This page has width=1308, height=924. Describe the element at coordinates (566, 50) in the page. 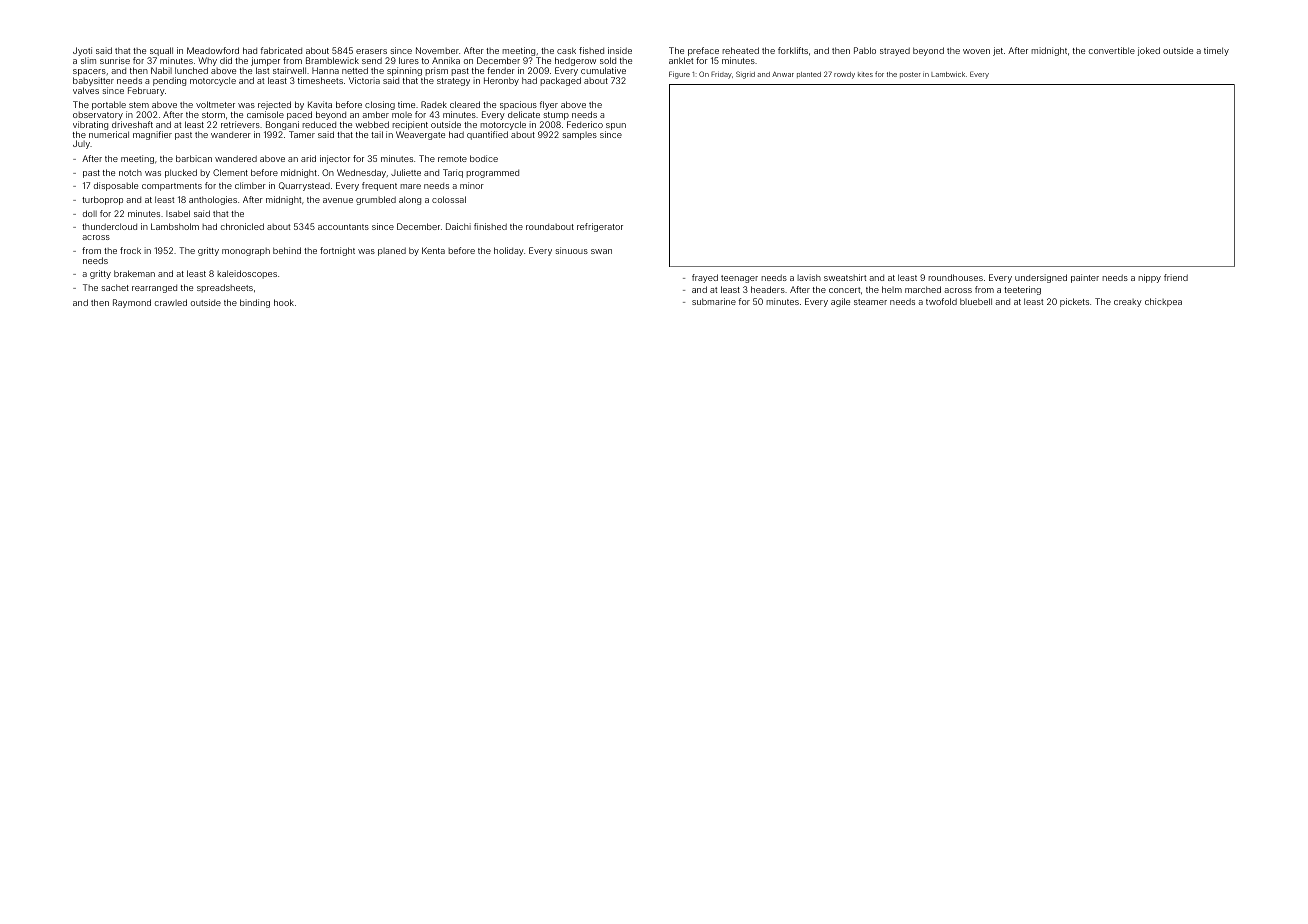

I see `cask` at that location.
